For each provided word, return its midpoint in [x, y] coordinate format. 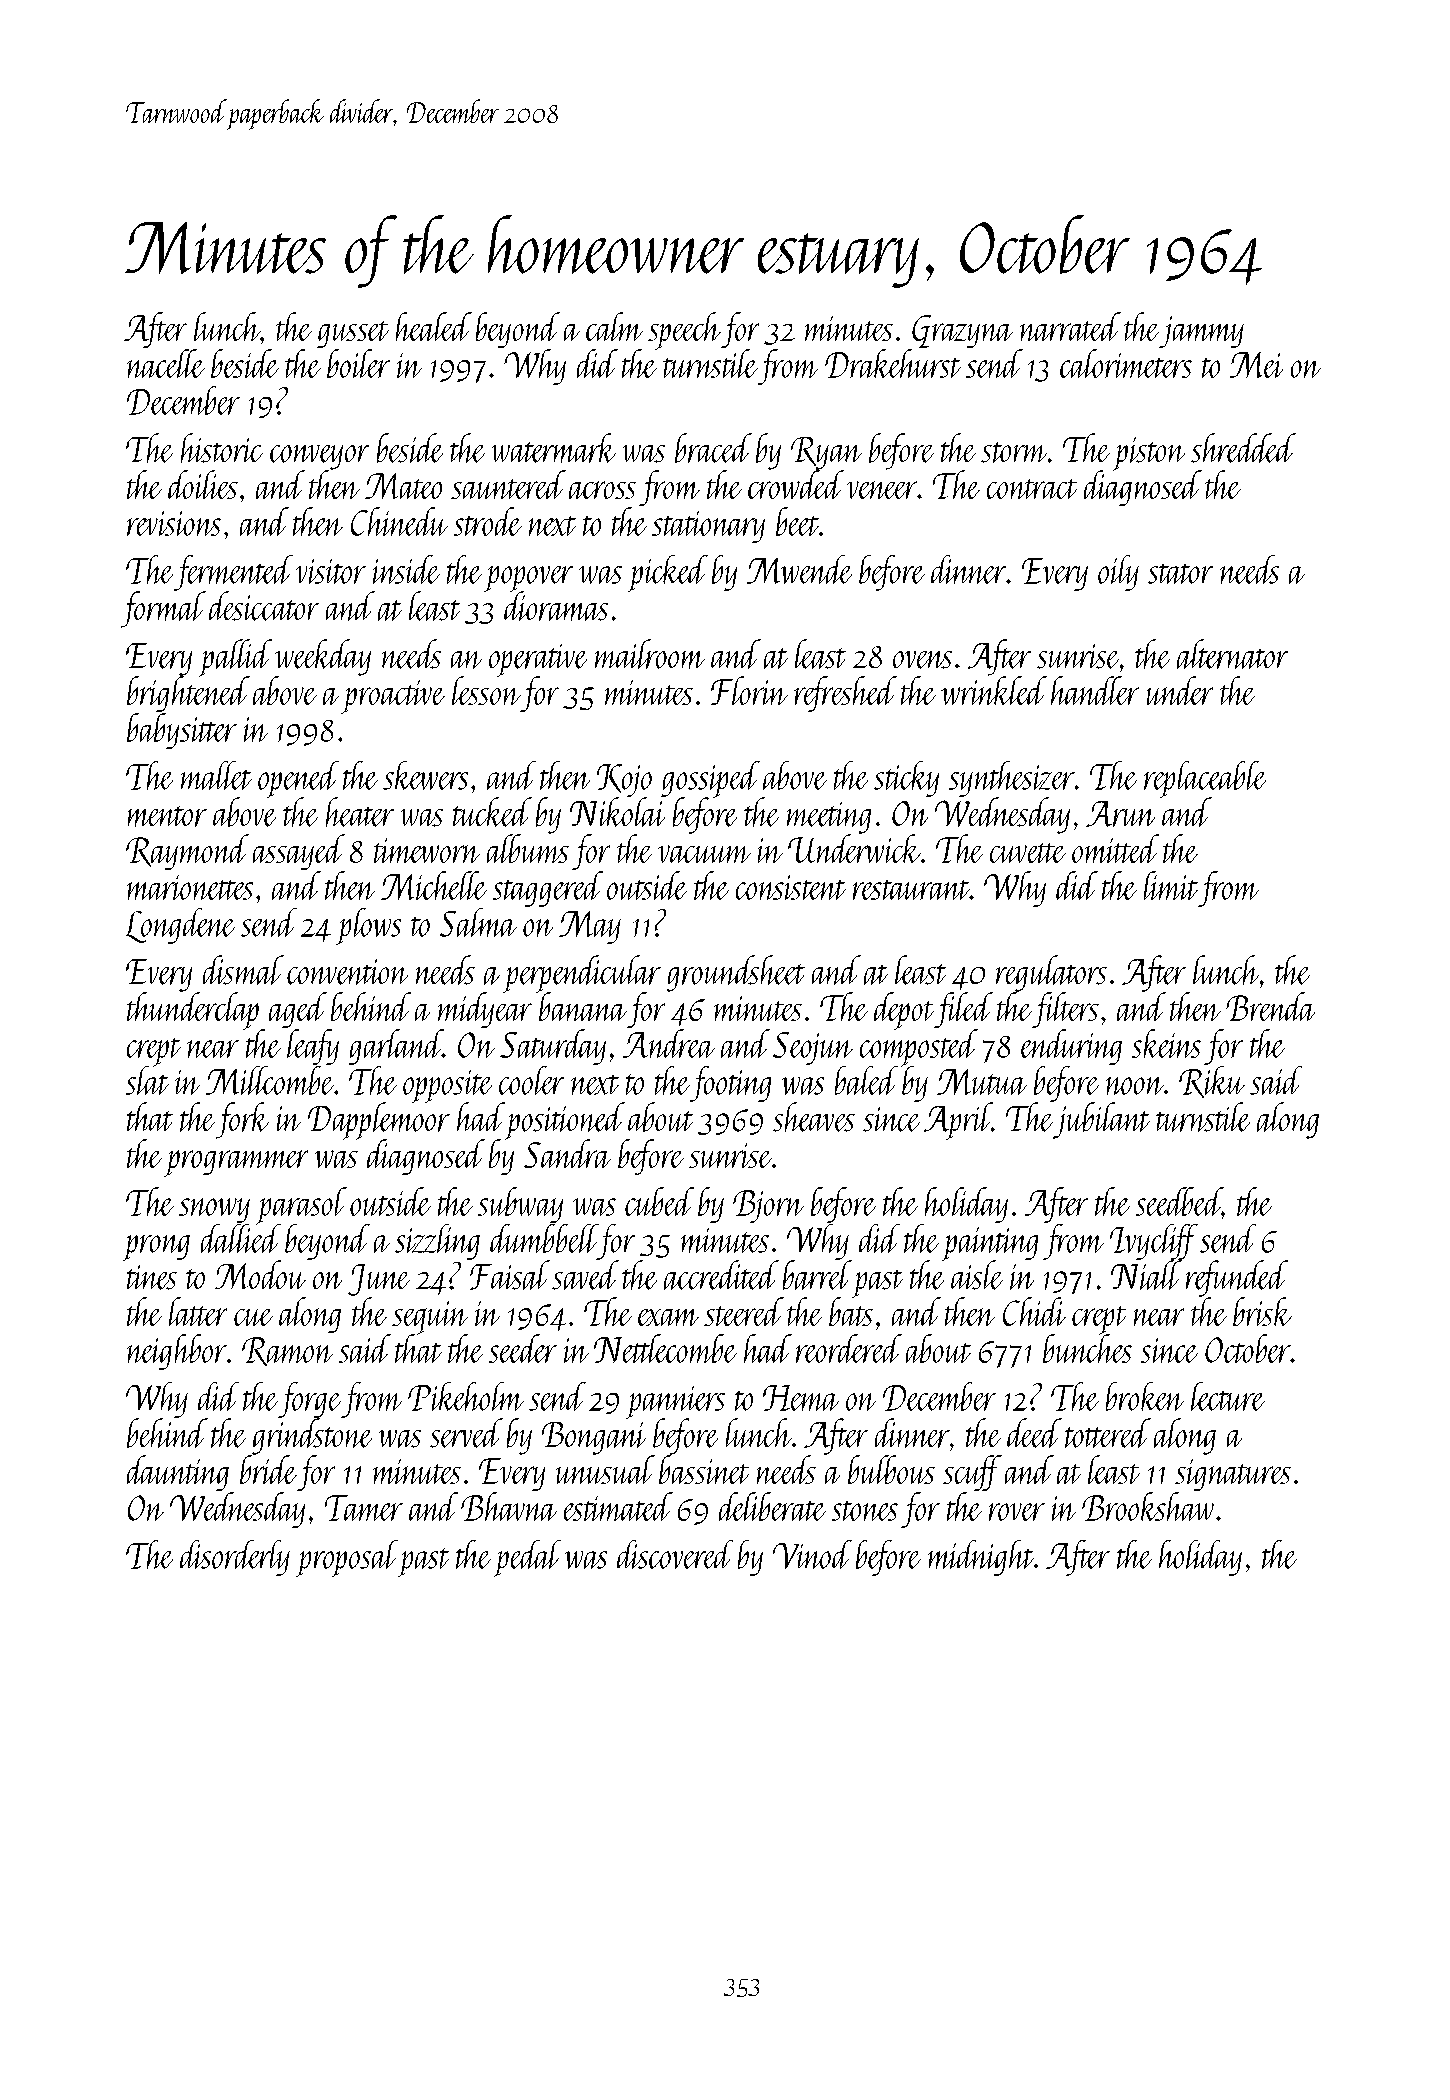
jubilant [1101, 1120]
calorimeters [1126, 363]
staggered [548, 889]
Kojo [624, 780]
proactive [393, 697]
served [466, 1433]
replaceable [1205, 779]
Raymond [187, 852]
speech [684, 330]
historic [222, 448]
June [379, 1280]
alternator [1232, 654]
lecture [1228, 1396]
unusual [605, 1469]
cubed [659, 1201]
